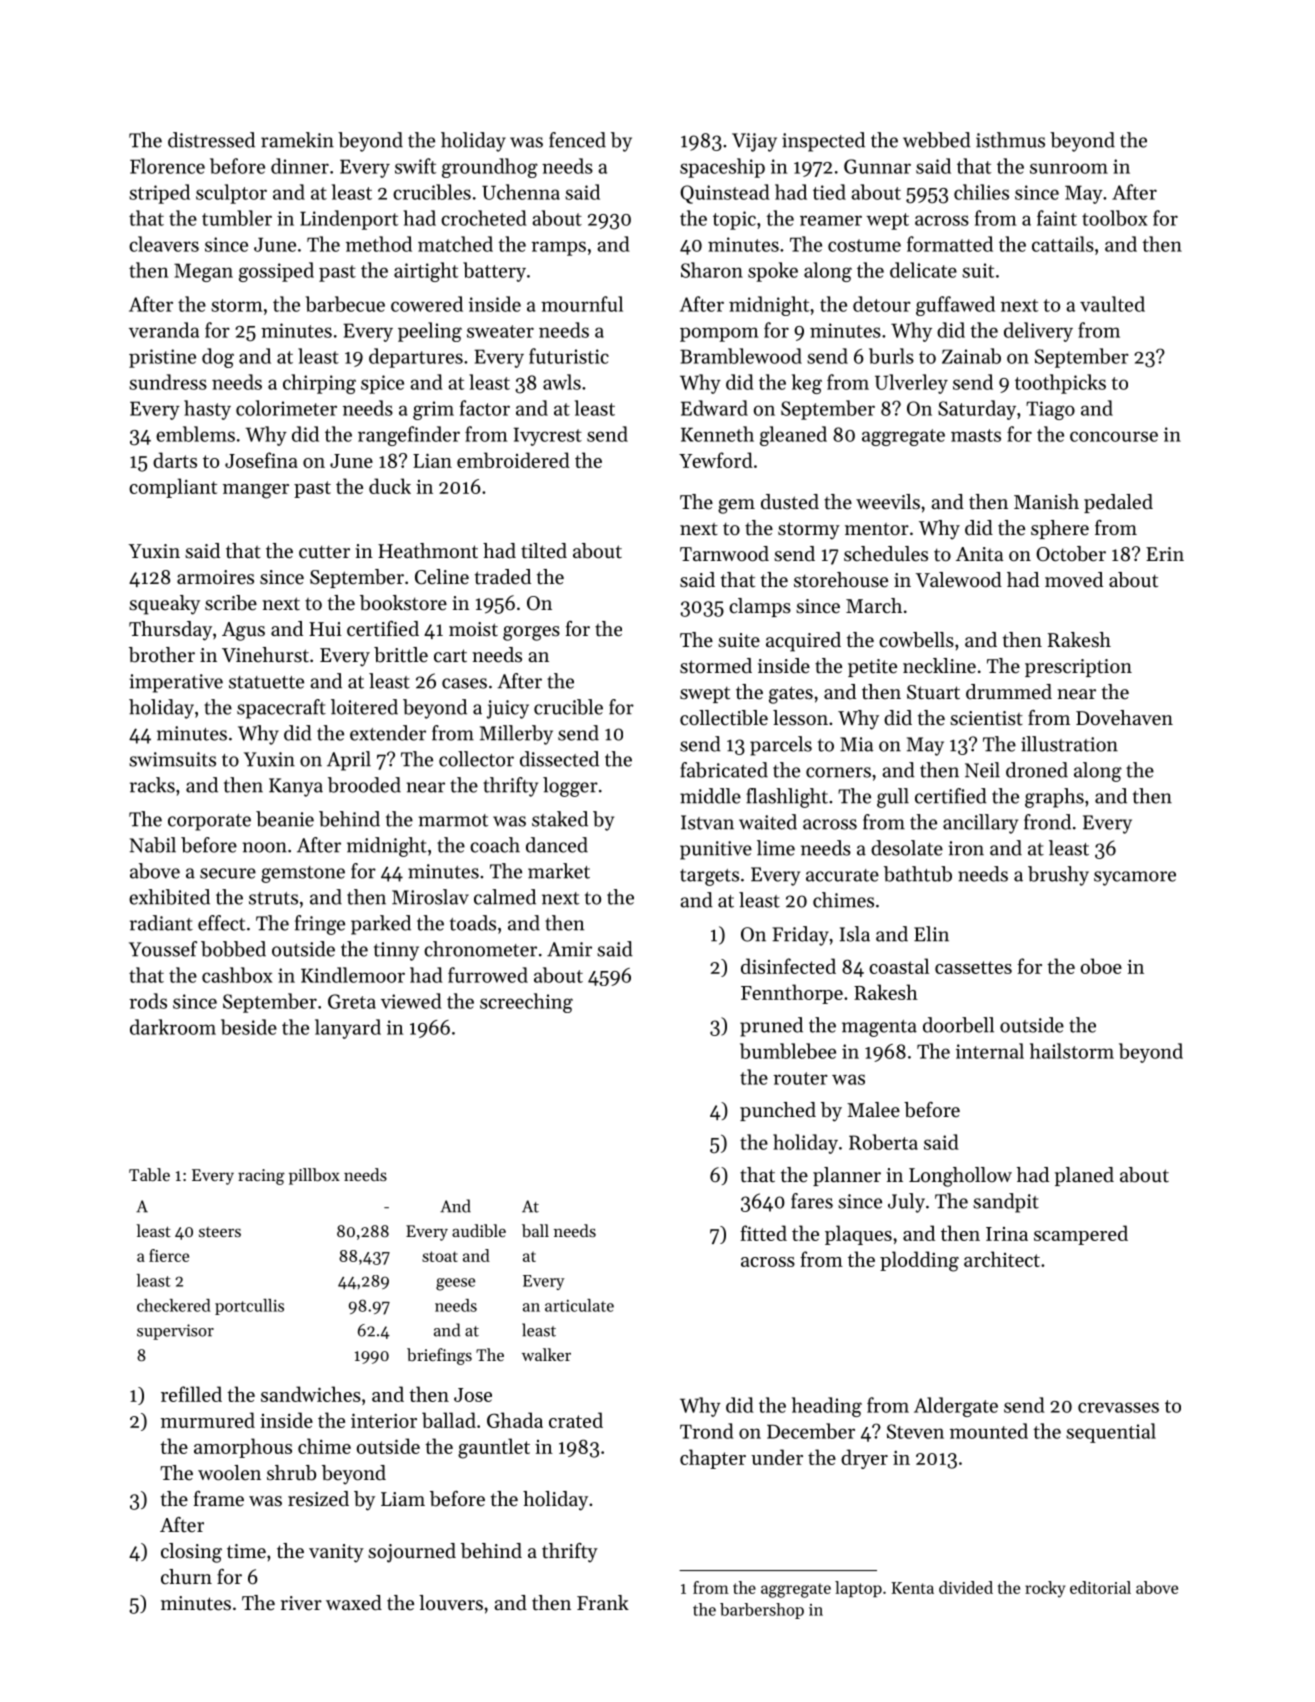 This screenshot has height=1702, width=1315. Describe the element at coordinates (1046, 501) in the screenshot. I see `Manish` at that location.
